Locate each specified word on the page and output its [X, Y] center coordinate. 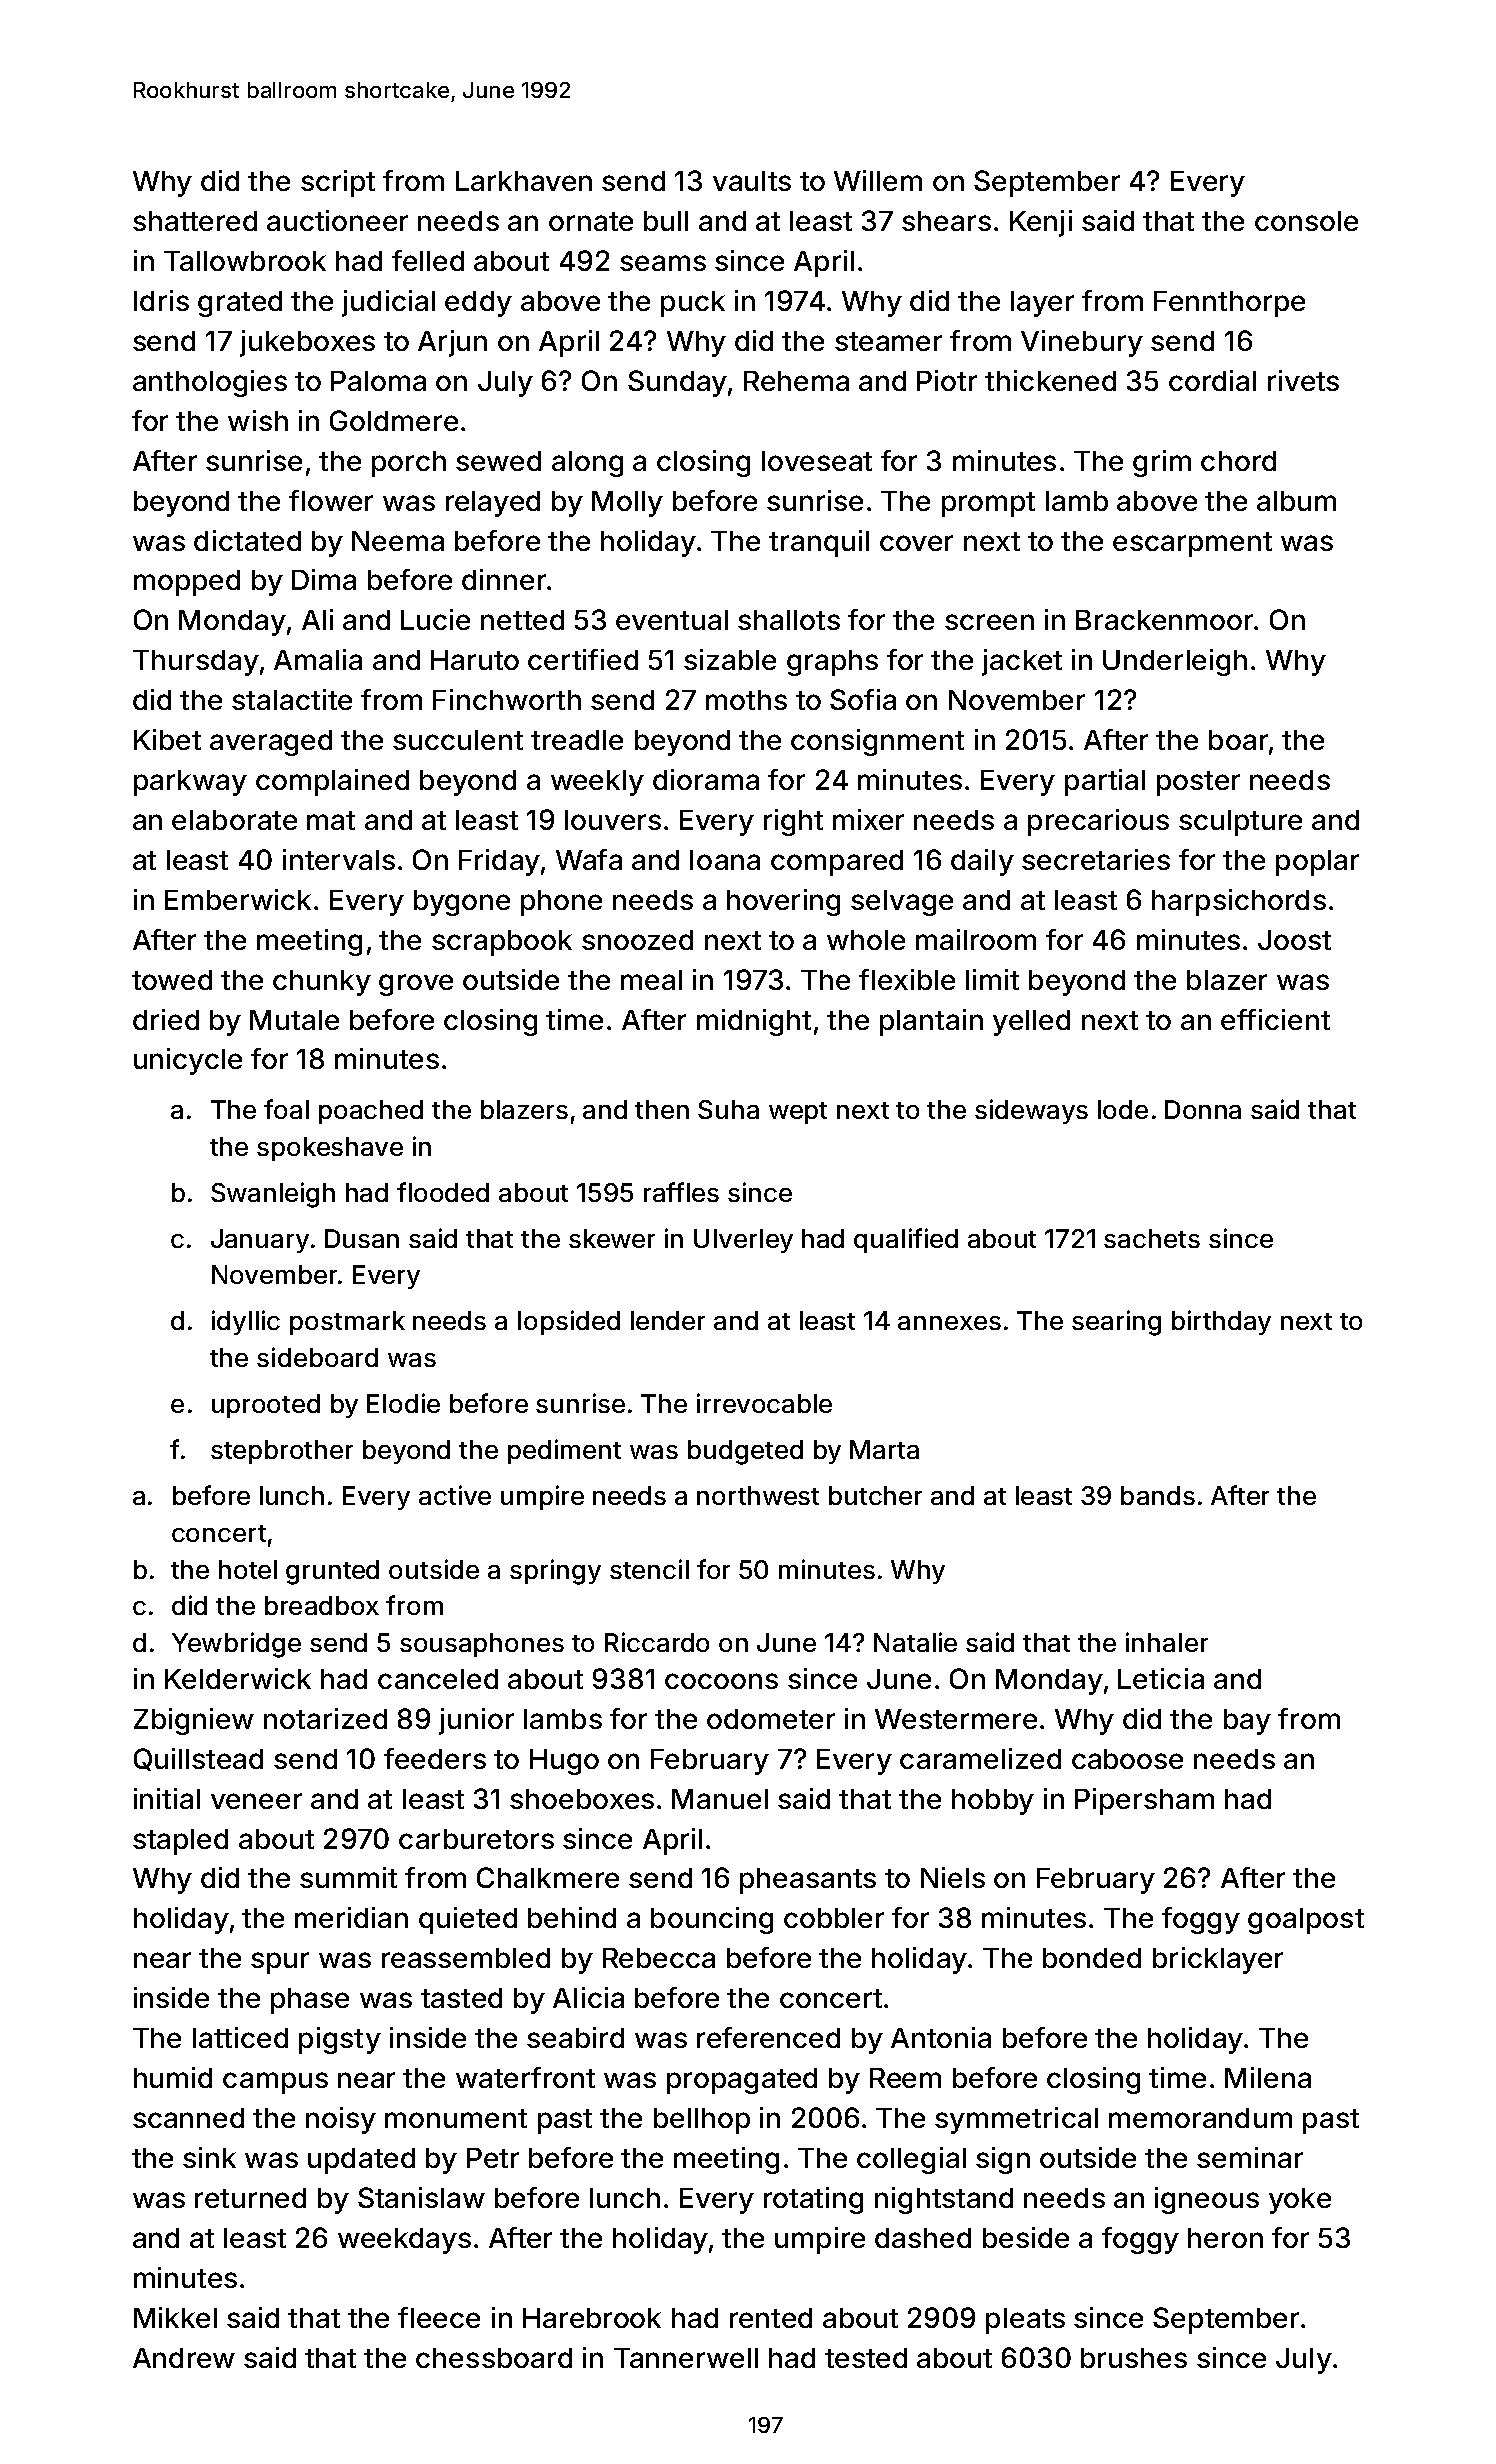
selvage [902, 903]
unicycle [188, 1061]
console [1306, 221]
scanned [188, 2118]
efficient [1275, 1019]
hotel [248, 1569]
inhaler [1167, 1642]
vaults [752, 181]
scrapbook [502, 943]
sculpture [1240, 823]
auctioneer [337, 220]
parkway [190, 783]
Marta [884, 1449]
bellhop [702, 2121]
